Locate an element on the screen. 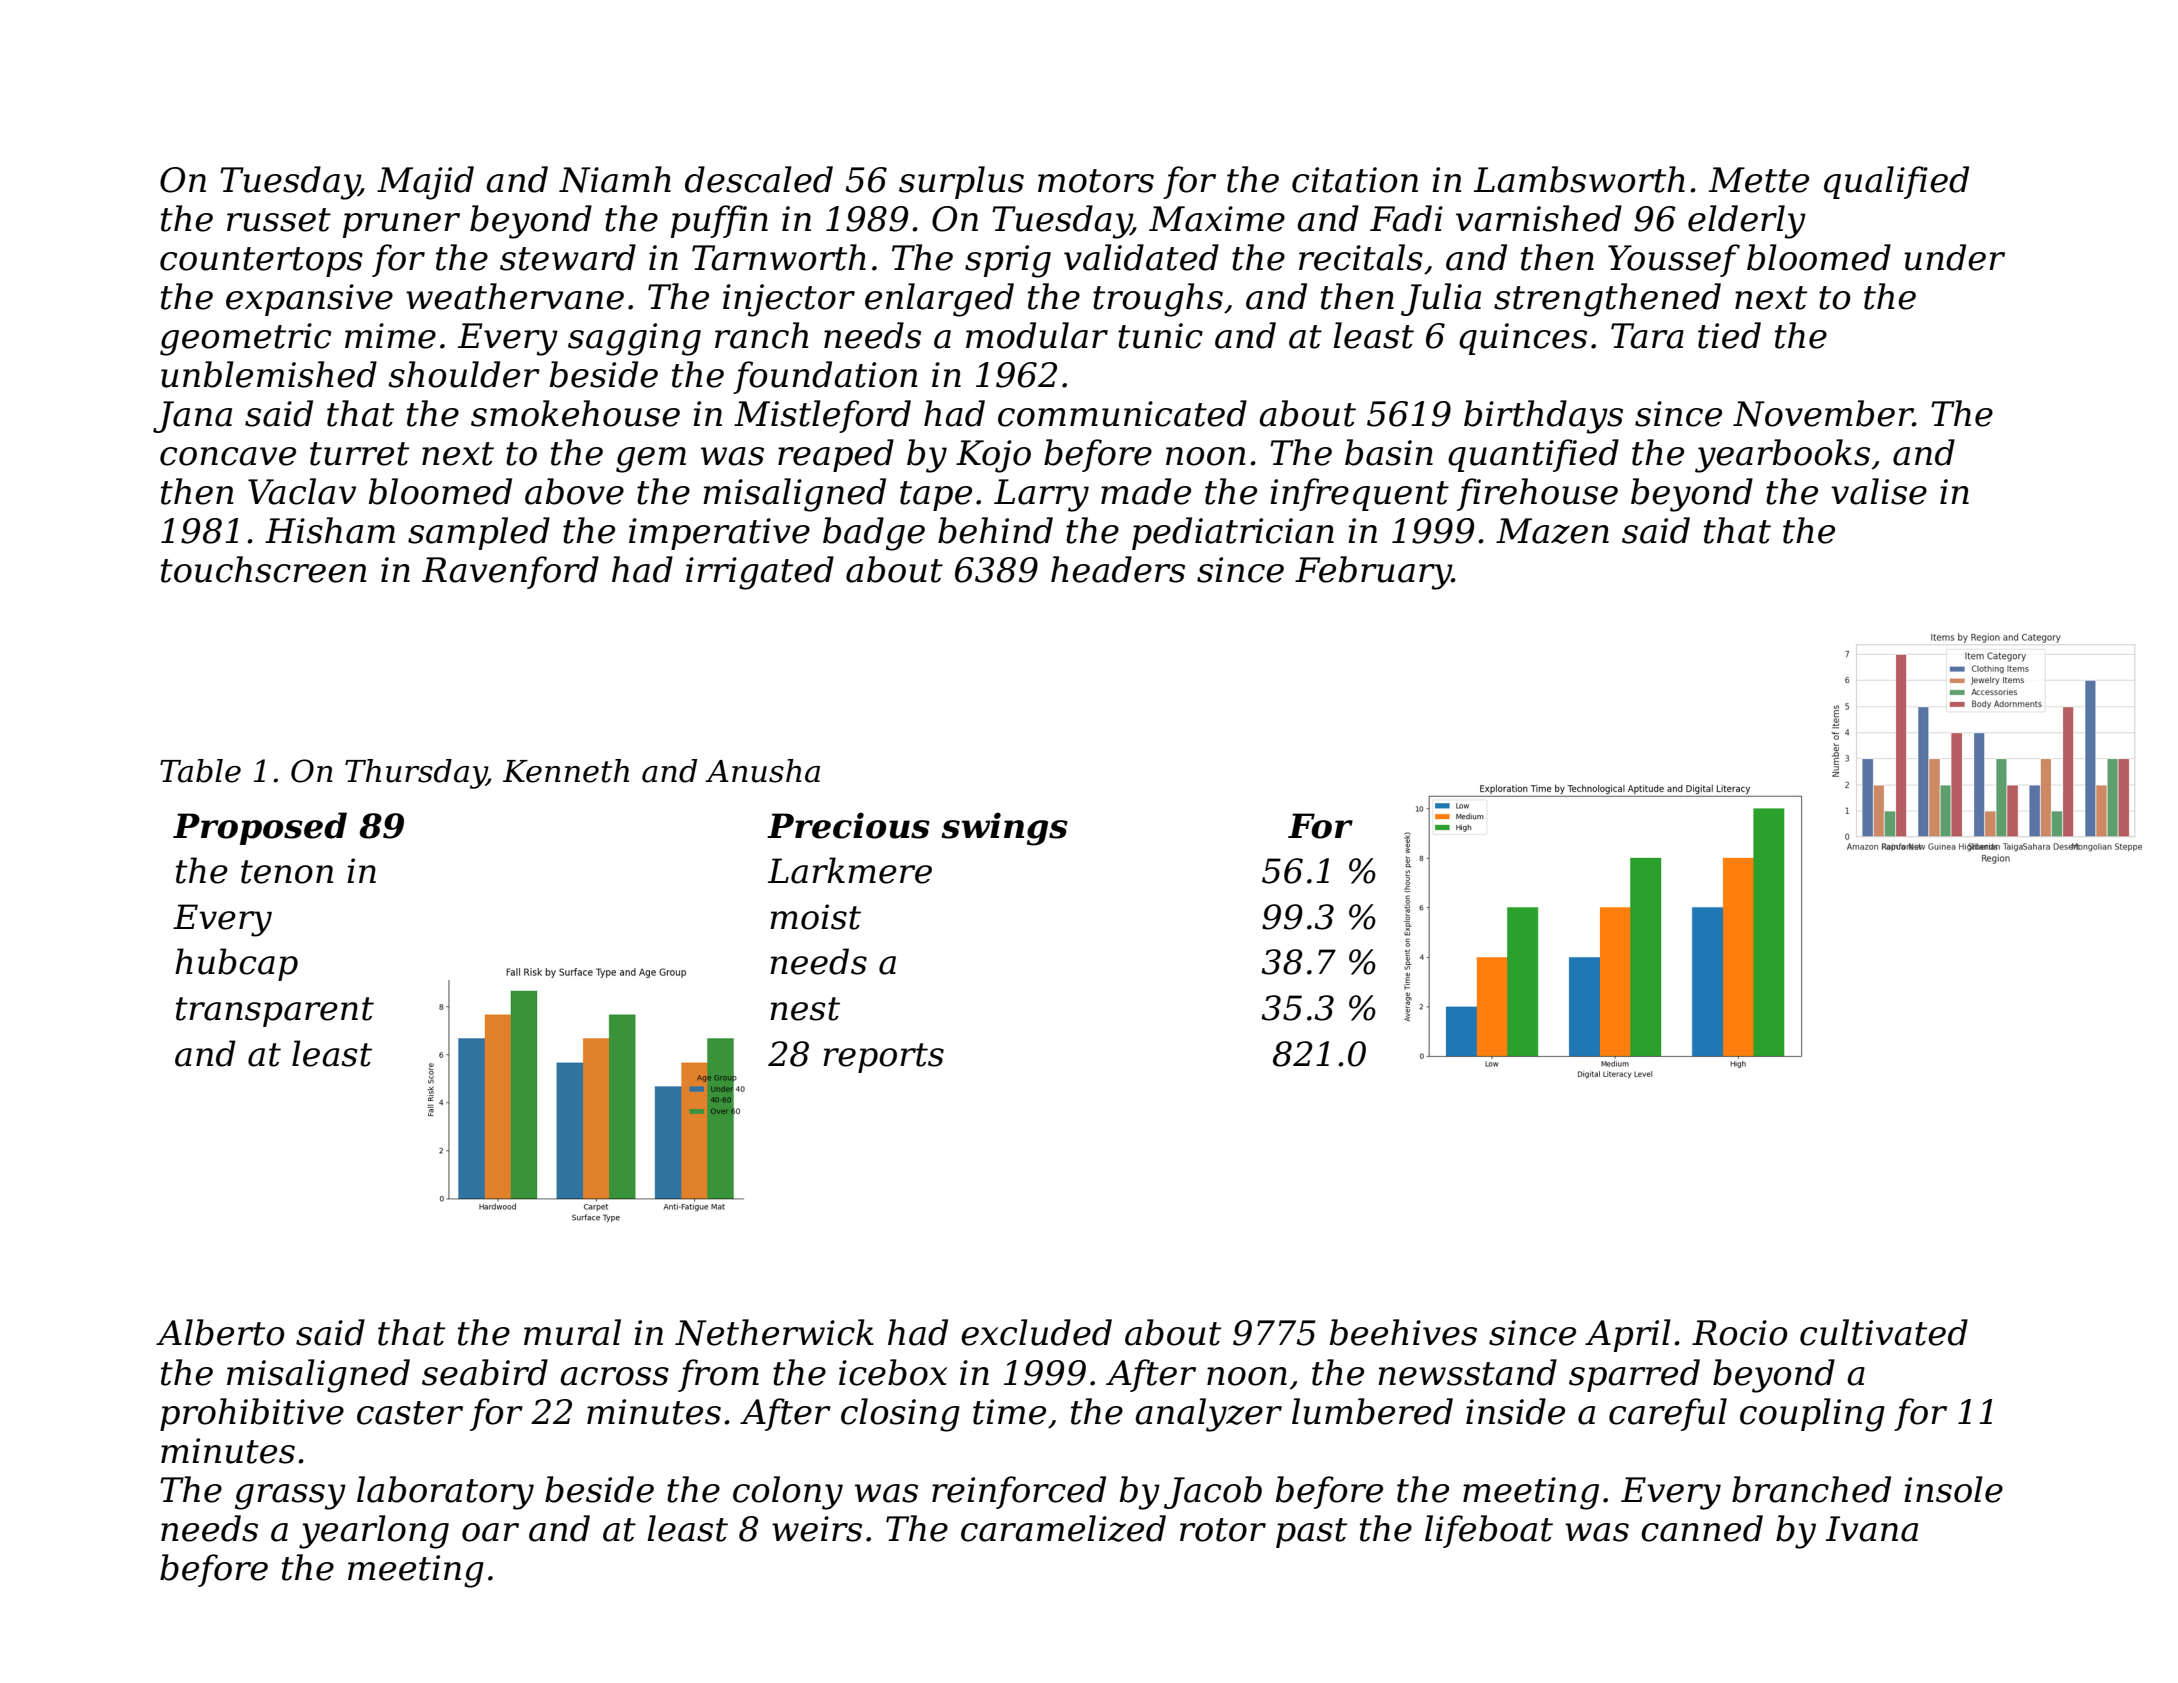 This screenshot has width=2178, height=1683. grassy is located at coordinates (290, 1497).
